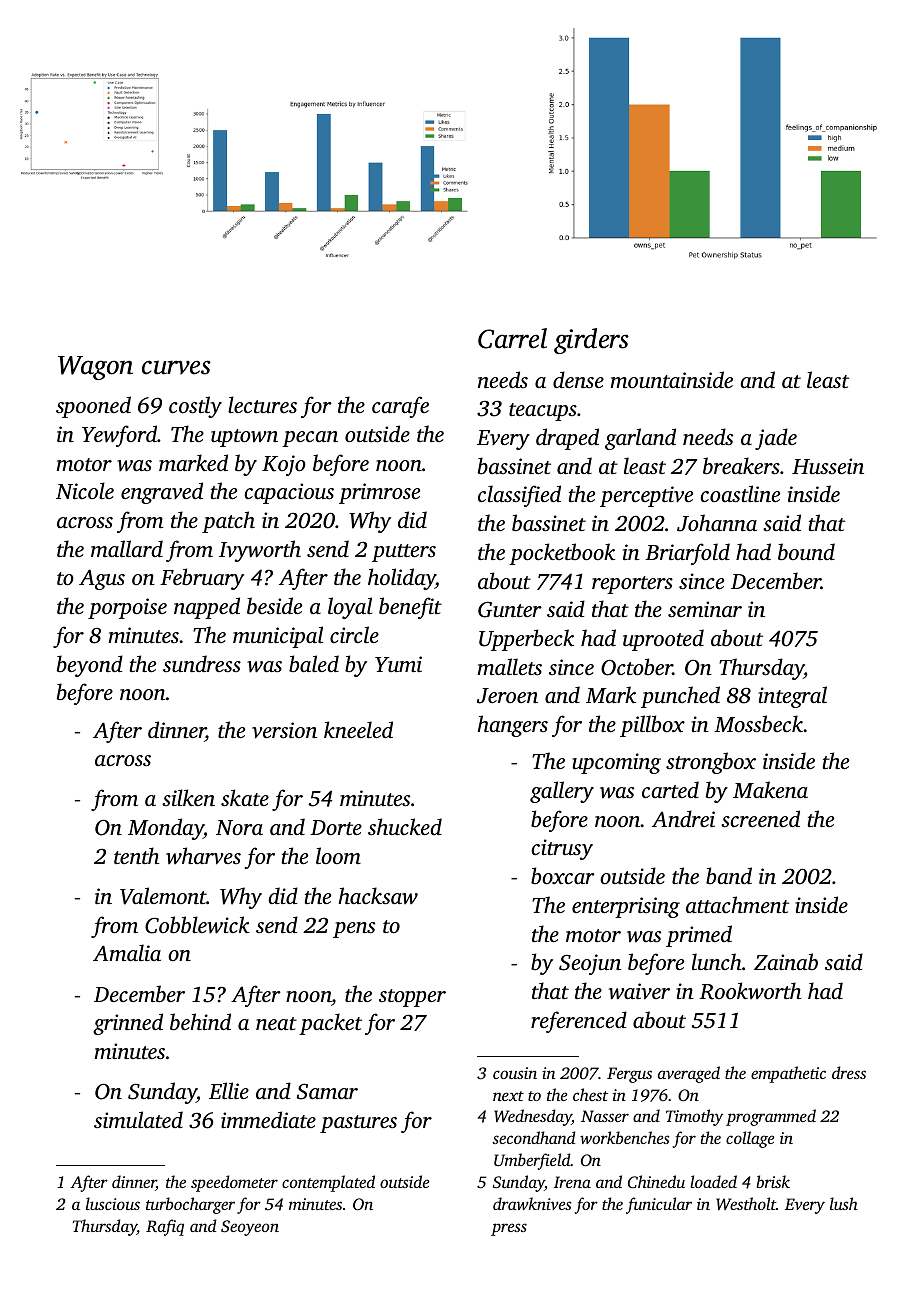 The width and height of the screenshot is (924, 1314). What do you see at coordinates (176, 367) in the screenshot?
I see `curves` at bounding box center [176, 367].
